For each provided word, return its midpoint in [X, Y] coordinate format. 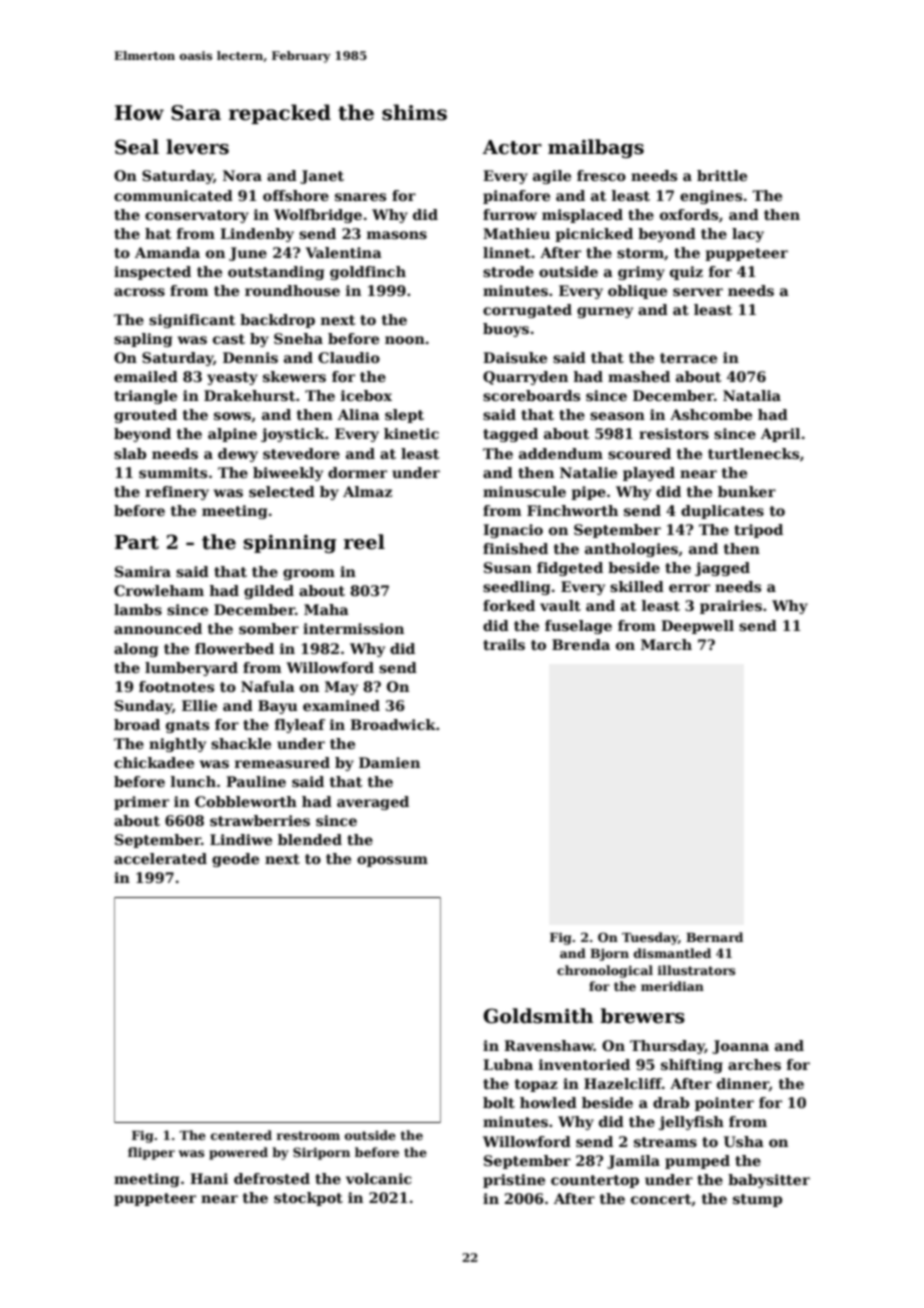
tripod [758, 531]
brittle [722, 175]
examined [341, 705]
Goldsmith [538, 1016]
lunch [193, 781]
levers [197, 147]
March [666, 644]
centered [241, 1135]
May [341, 688]
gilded [269, 592]
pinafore [516, 197]
